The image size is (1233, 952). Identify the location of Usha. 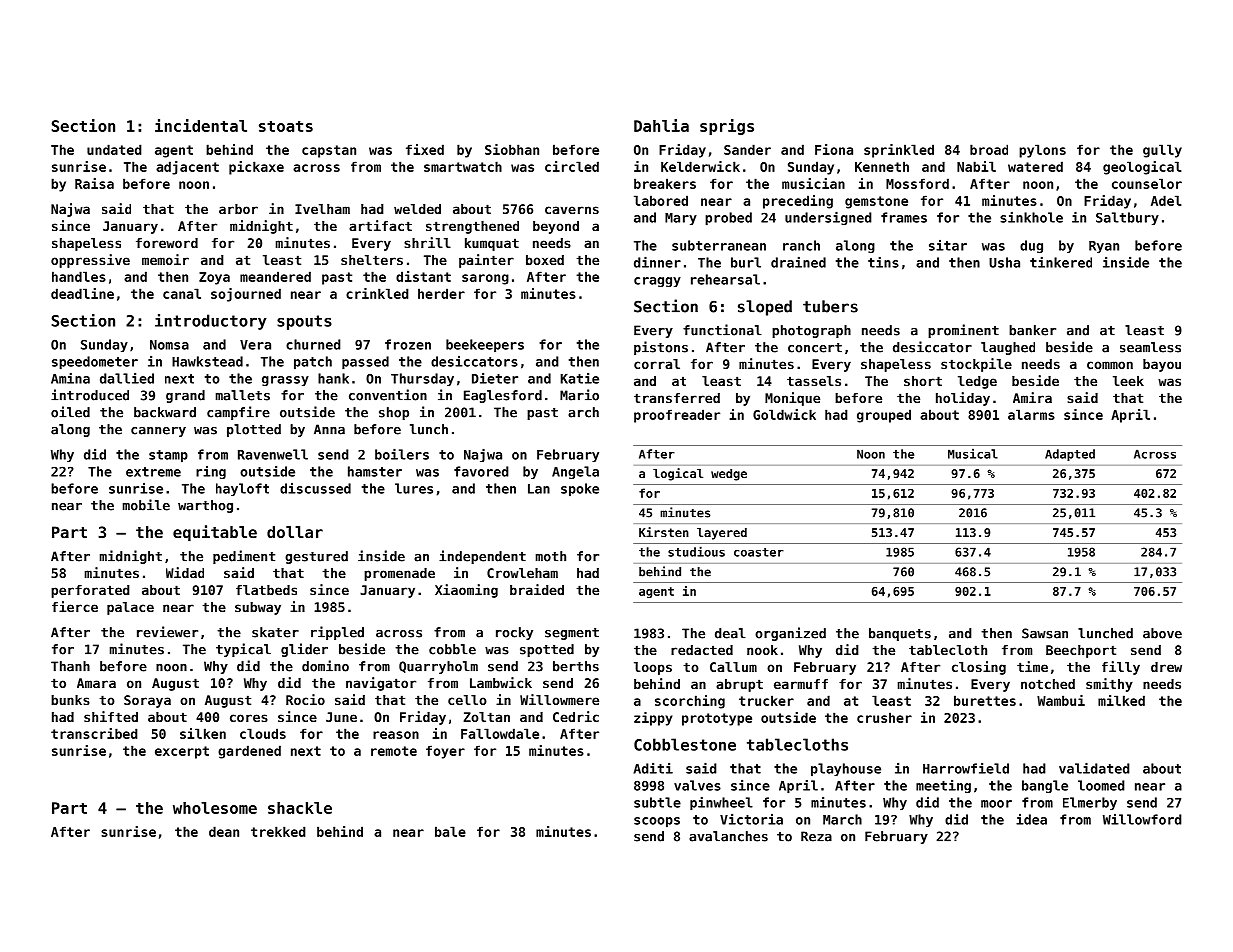
(1004, 262).
